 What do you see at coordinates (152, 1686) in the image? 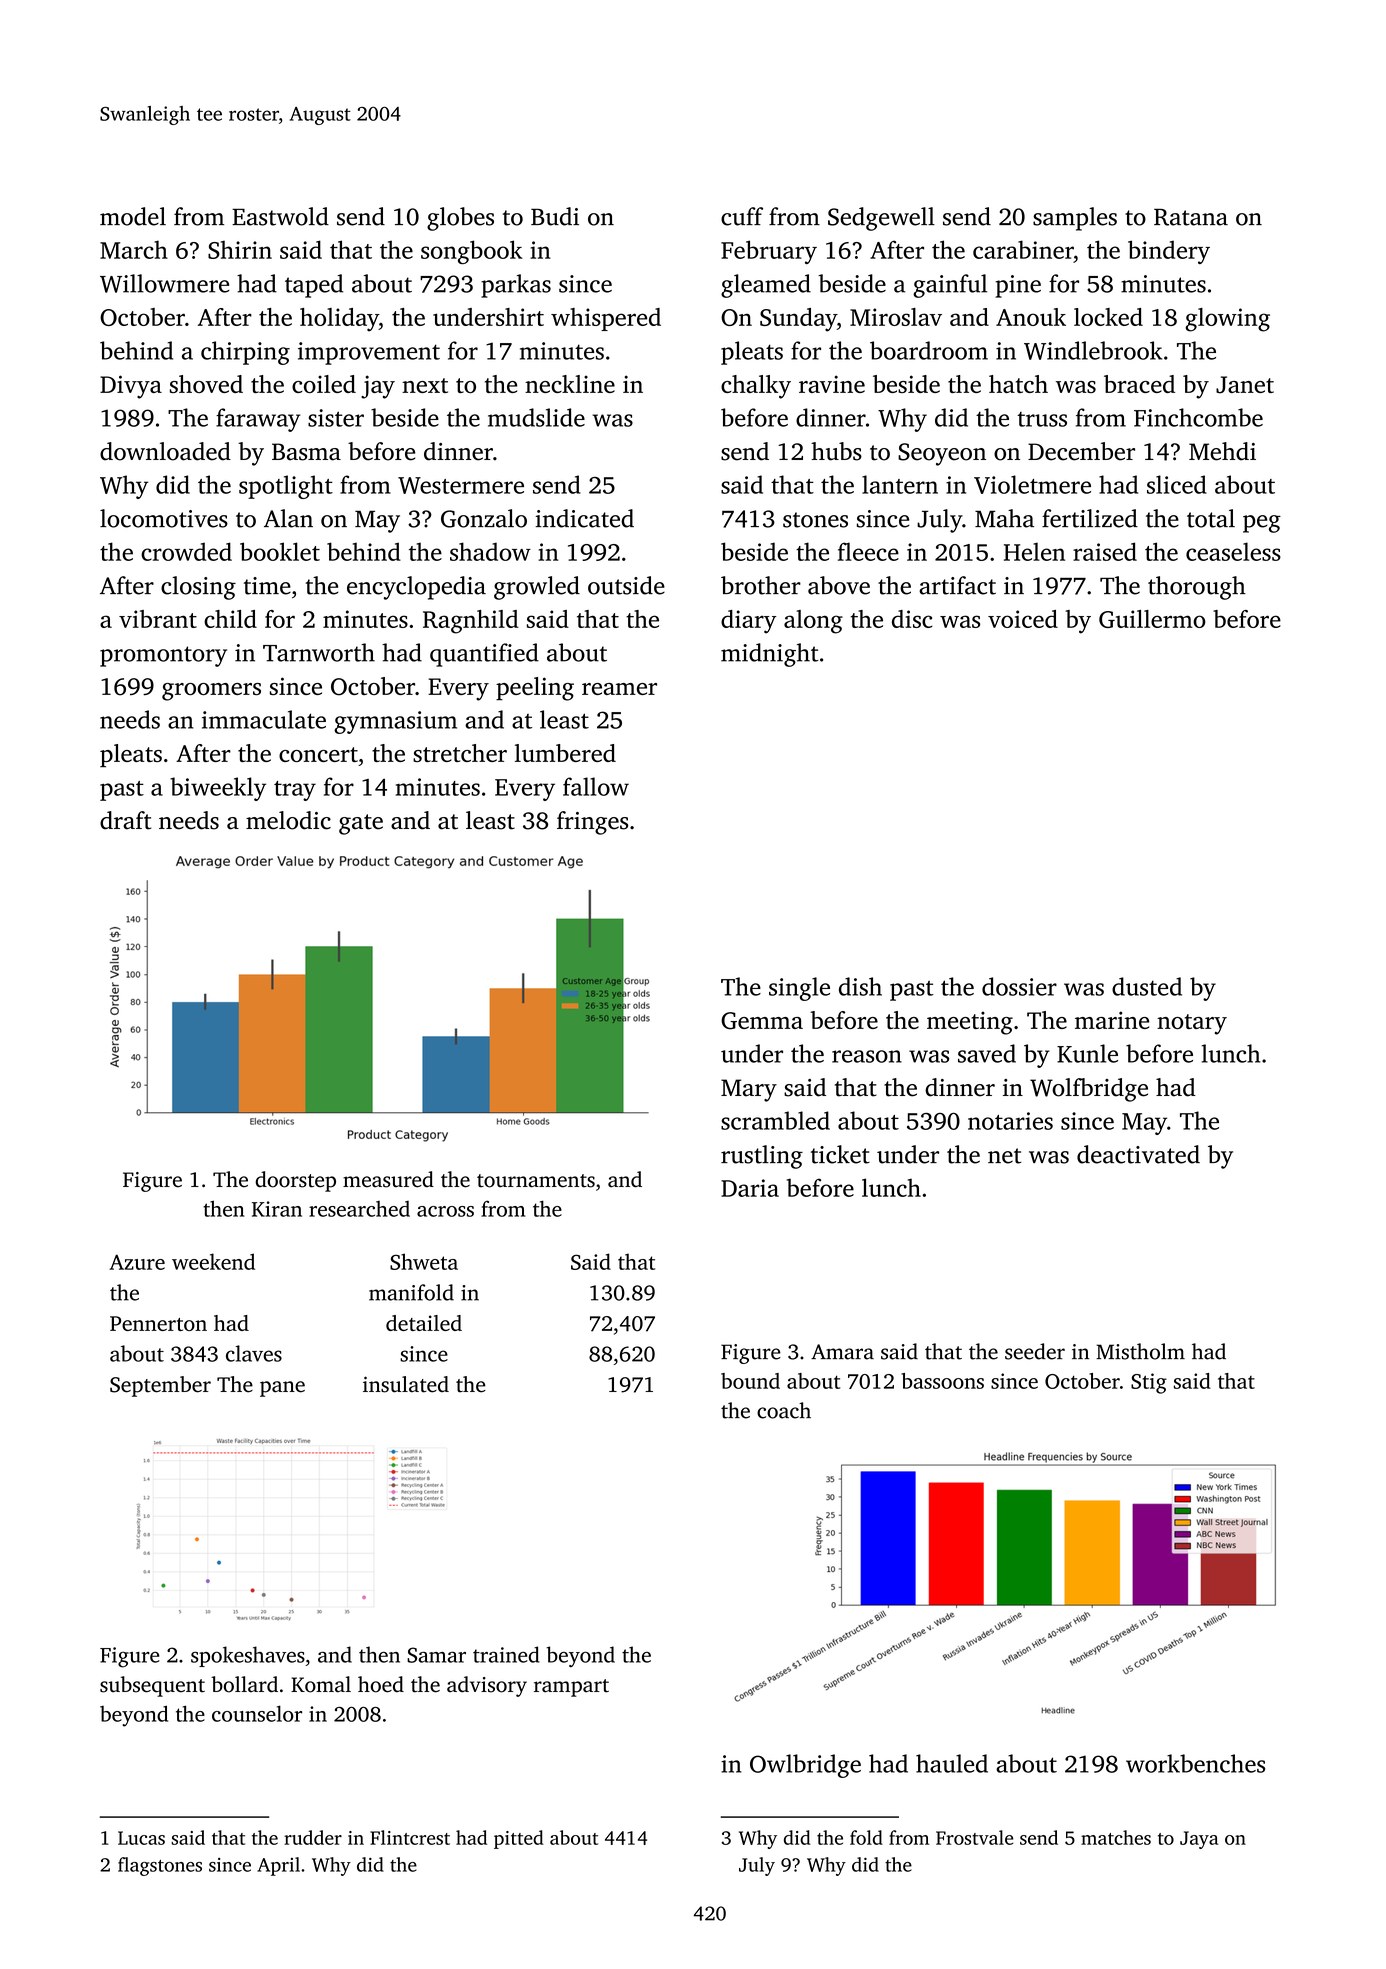
I see `subsequent` at bounding box center [152, 1686].
